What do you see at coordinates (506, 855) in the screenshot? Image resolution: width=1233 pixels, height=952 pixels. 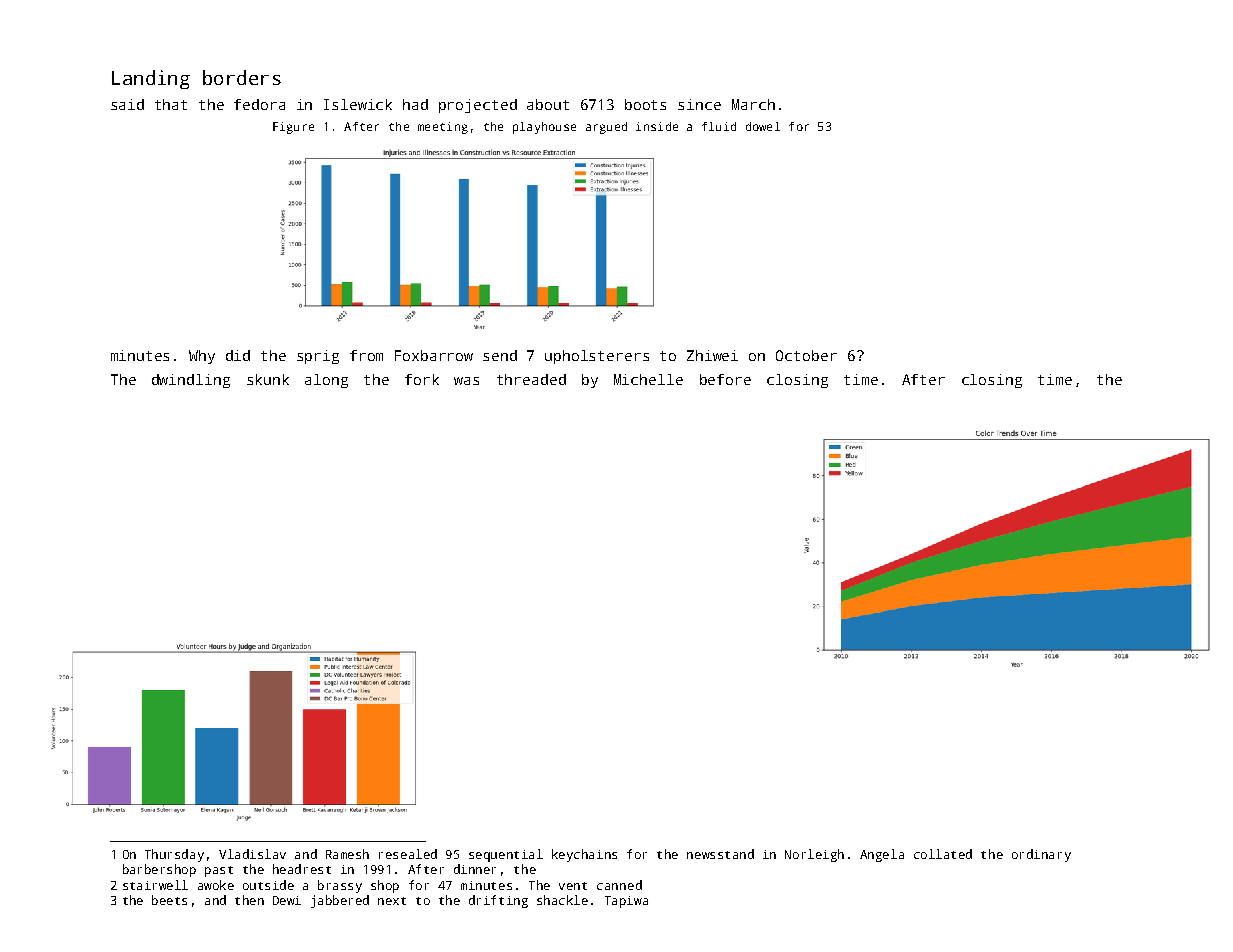 I see `sequential` at bounding box center [506, 855].
